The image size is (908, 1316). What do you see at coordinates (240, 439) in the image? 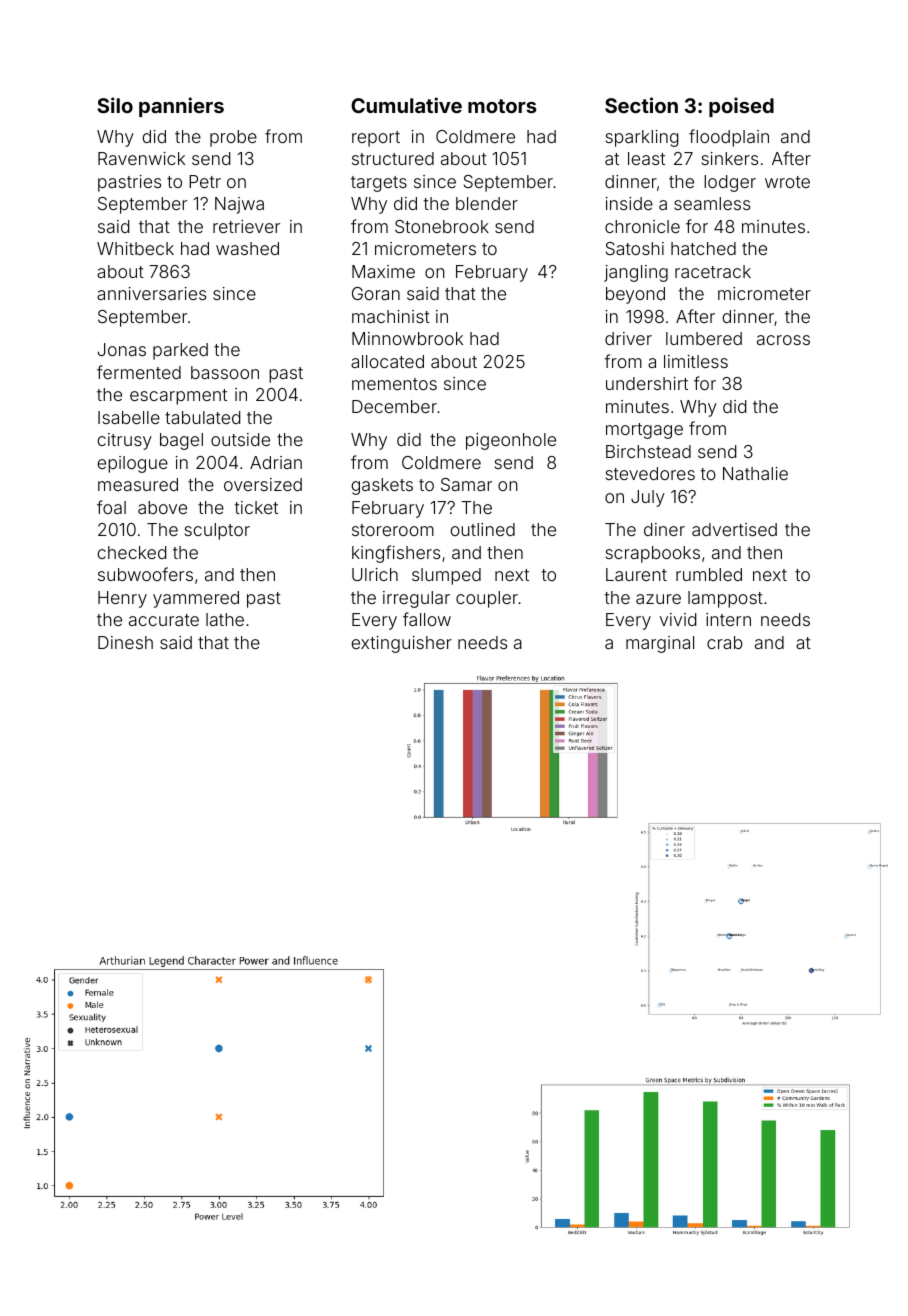
I see `outside` at bounding box center [240, 439].
